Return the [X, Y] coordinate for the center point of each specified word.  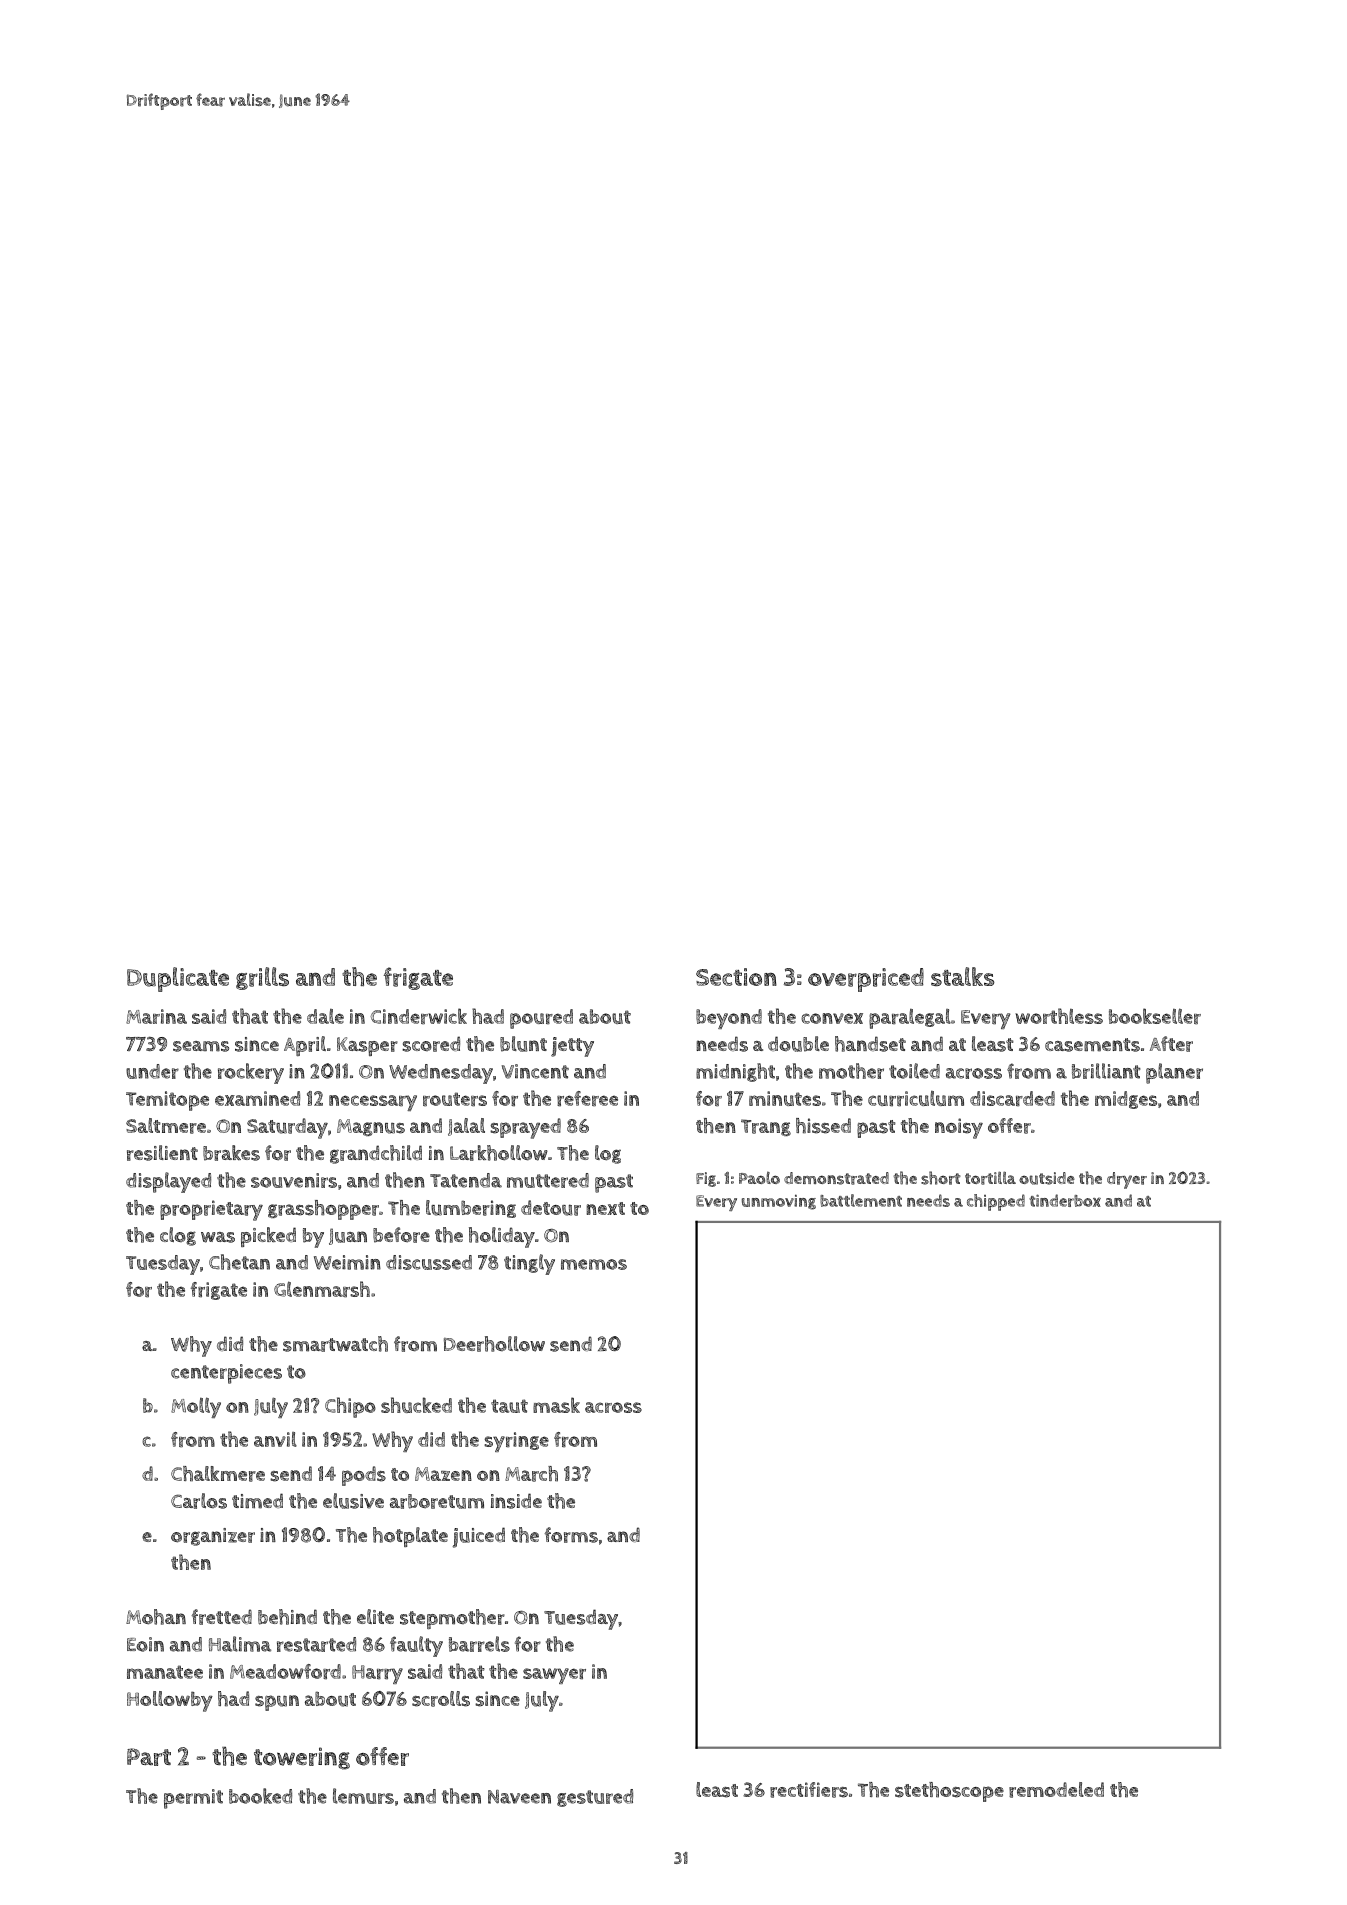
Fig [706, 1179]
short [941, 1178]
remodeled [1056, 1790]
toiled [914, 1071]
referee [587, 1099]
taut [509, 1406]
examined [257, 1098]
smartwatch [335, 1344]
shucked [416, 1405]
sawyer [554, 1676]
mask [556, 1405]
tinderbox [1065, 1200]
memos [594, 1264]
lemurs [363, 1796]
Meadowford [285, 1672]
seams [201, 1046]
